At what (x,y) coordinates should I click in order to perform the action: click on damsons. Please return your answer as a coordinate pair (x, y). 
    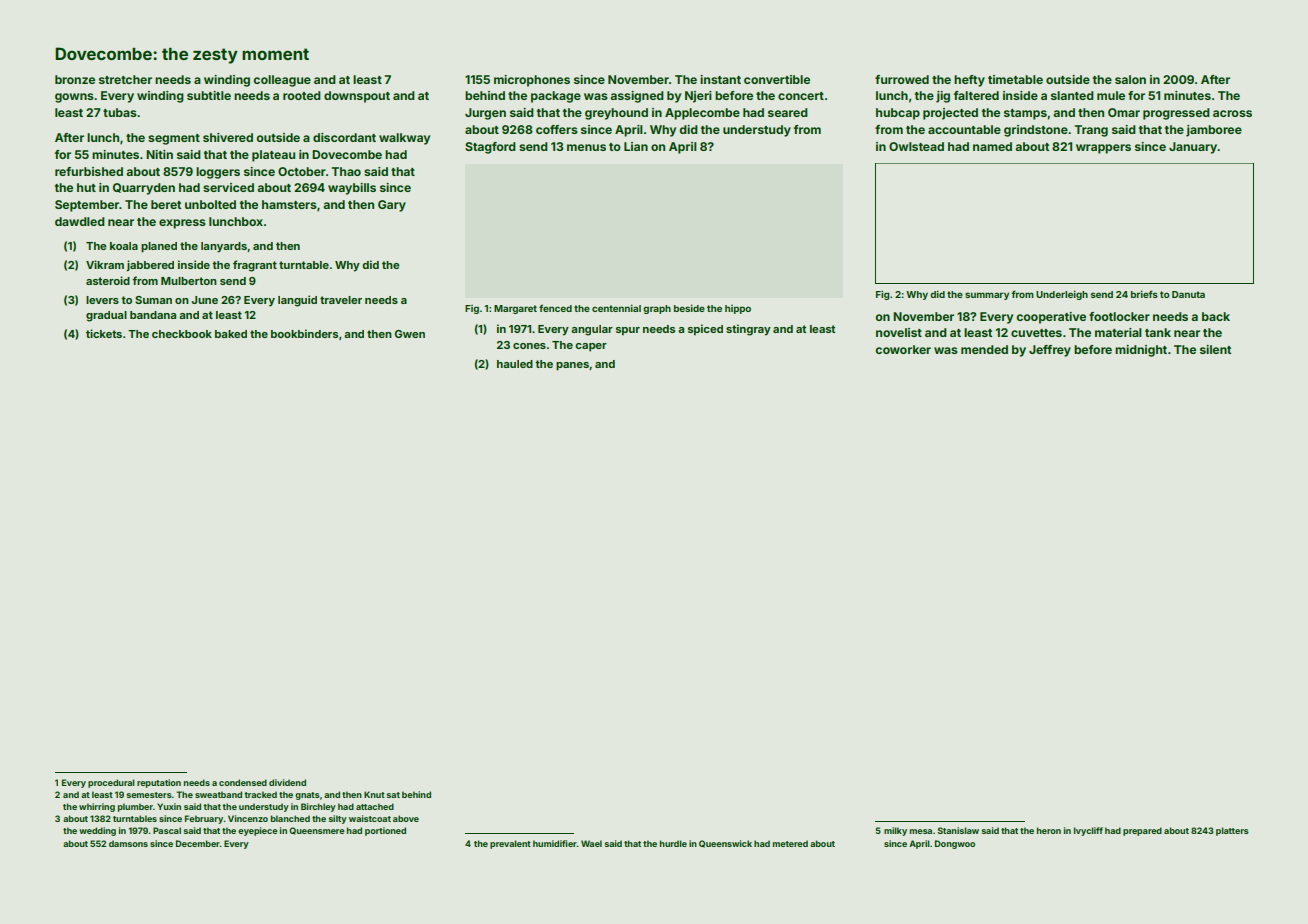
    Looking at the image, I should click on (128, 843).
